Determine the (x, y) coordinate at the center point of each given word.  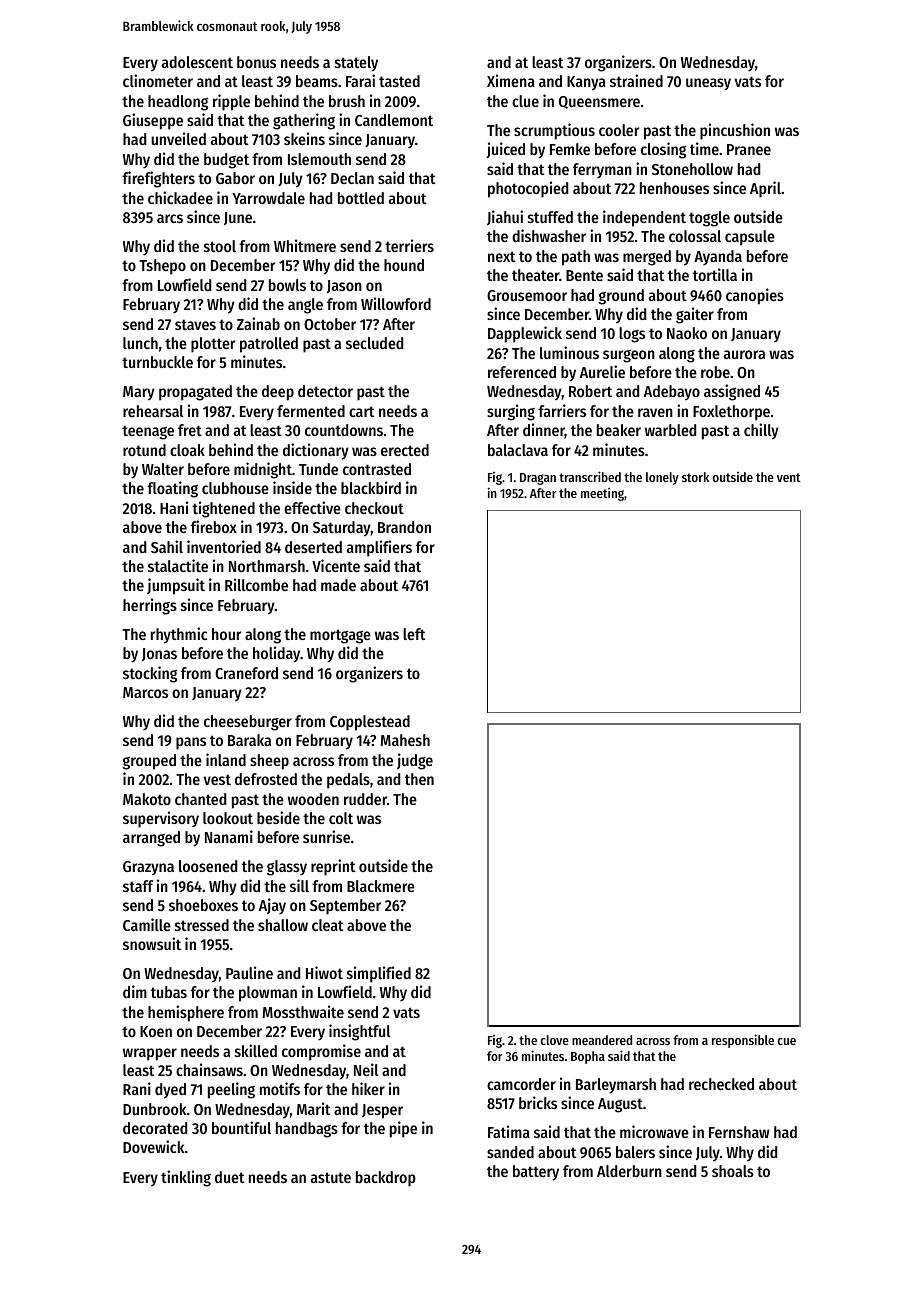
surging (511, 412)
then (419, 779)
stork (695, 477)
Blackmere (381, 886)
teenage (148, 432)
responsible (743, 1041)
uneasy (708, 84)
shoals (733, 1171)
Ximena (511, 80)
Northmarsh (267, 566)
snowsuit (152, 943)
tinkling (186, 1178)
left (414, 634)
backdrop (386, 1179)
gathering (304, 121)
